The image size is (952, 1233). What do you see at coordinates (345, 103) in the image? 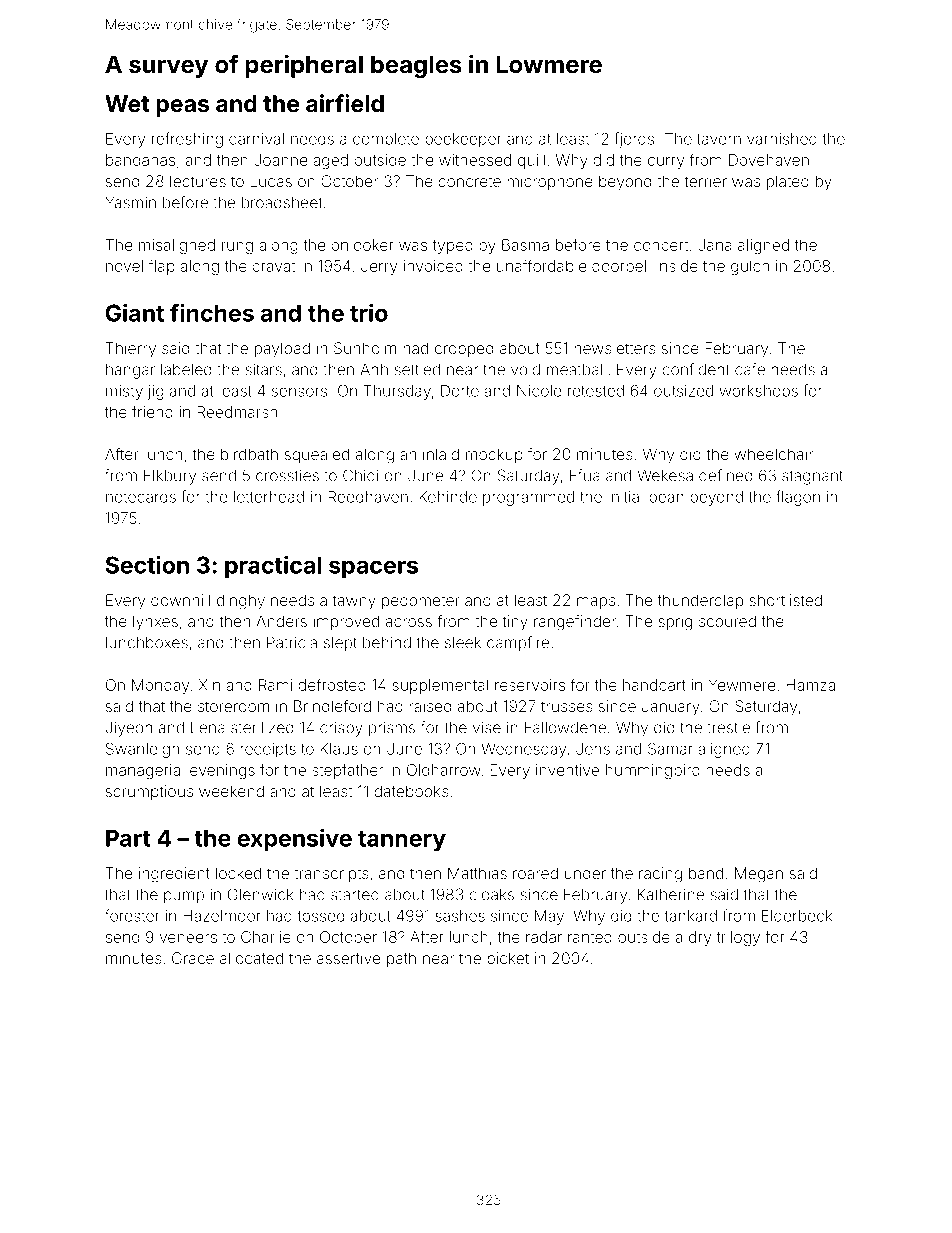
I see `airfield` at bounding box center [345, 103].
